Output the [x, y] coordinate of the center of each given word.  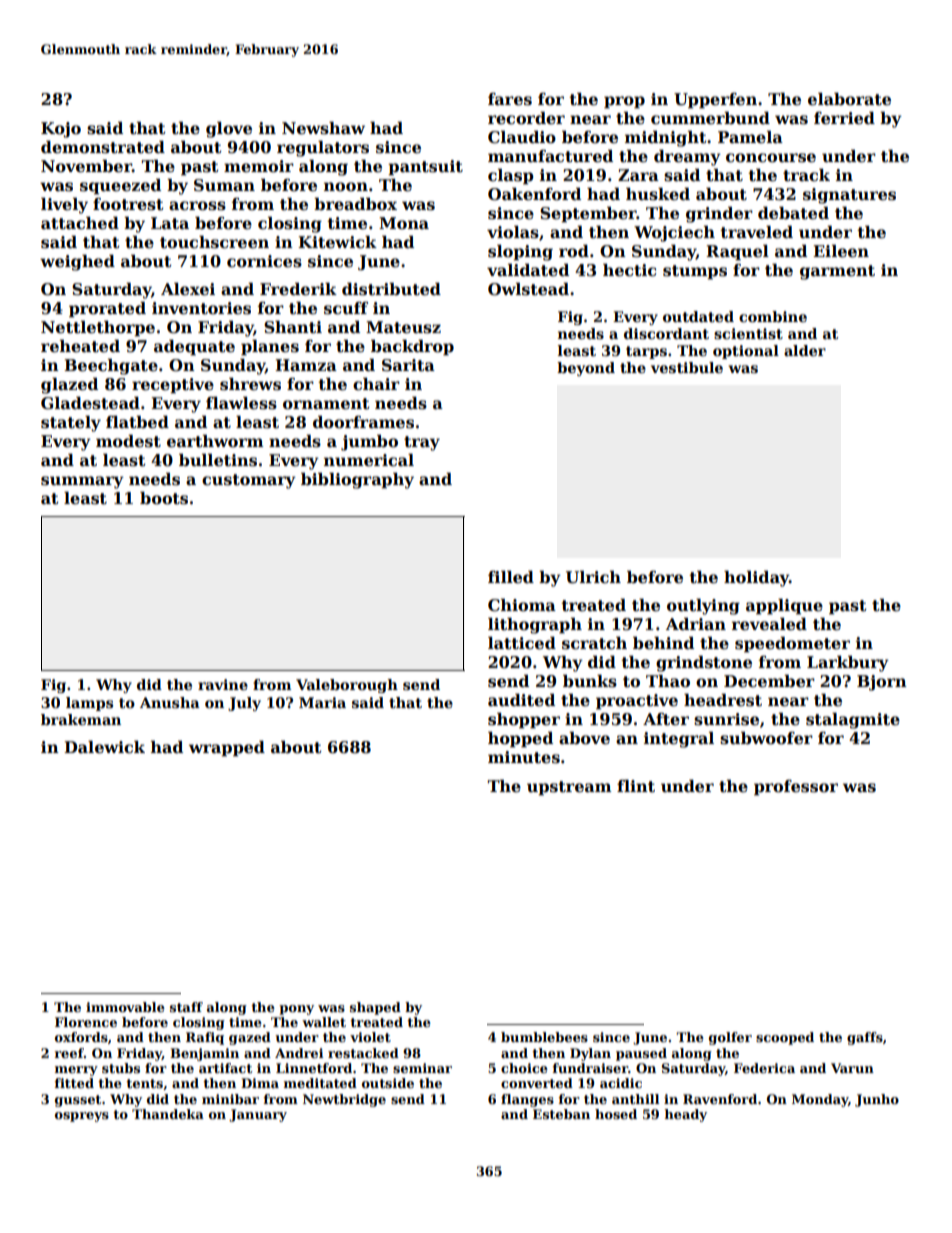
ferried [844, 118]
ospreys [82, 1117]
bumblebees [544, 1037]
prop [624, 102]
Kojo [61, 130]
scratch [594, 643]
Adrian [696, 623]
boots [164, 498]
